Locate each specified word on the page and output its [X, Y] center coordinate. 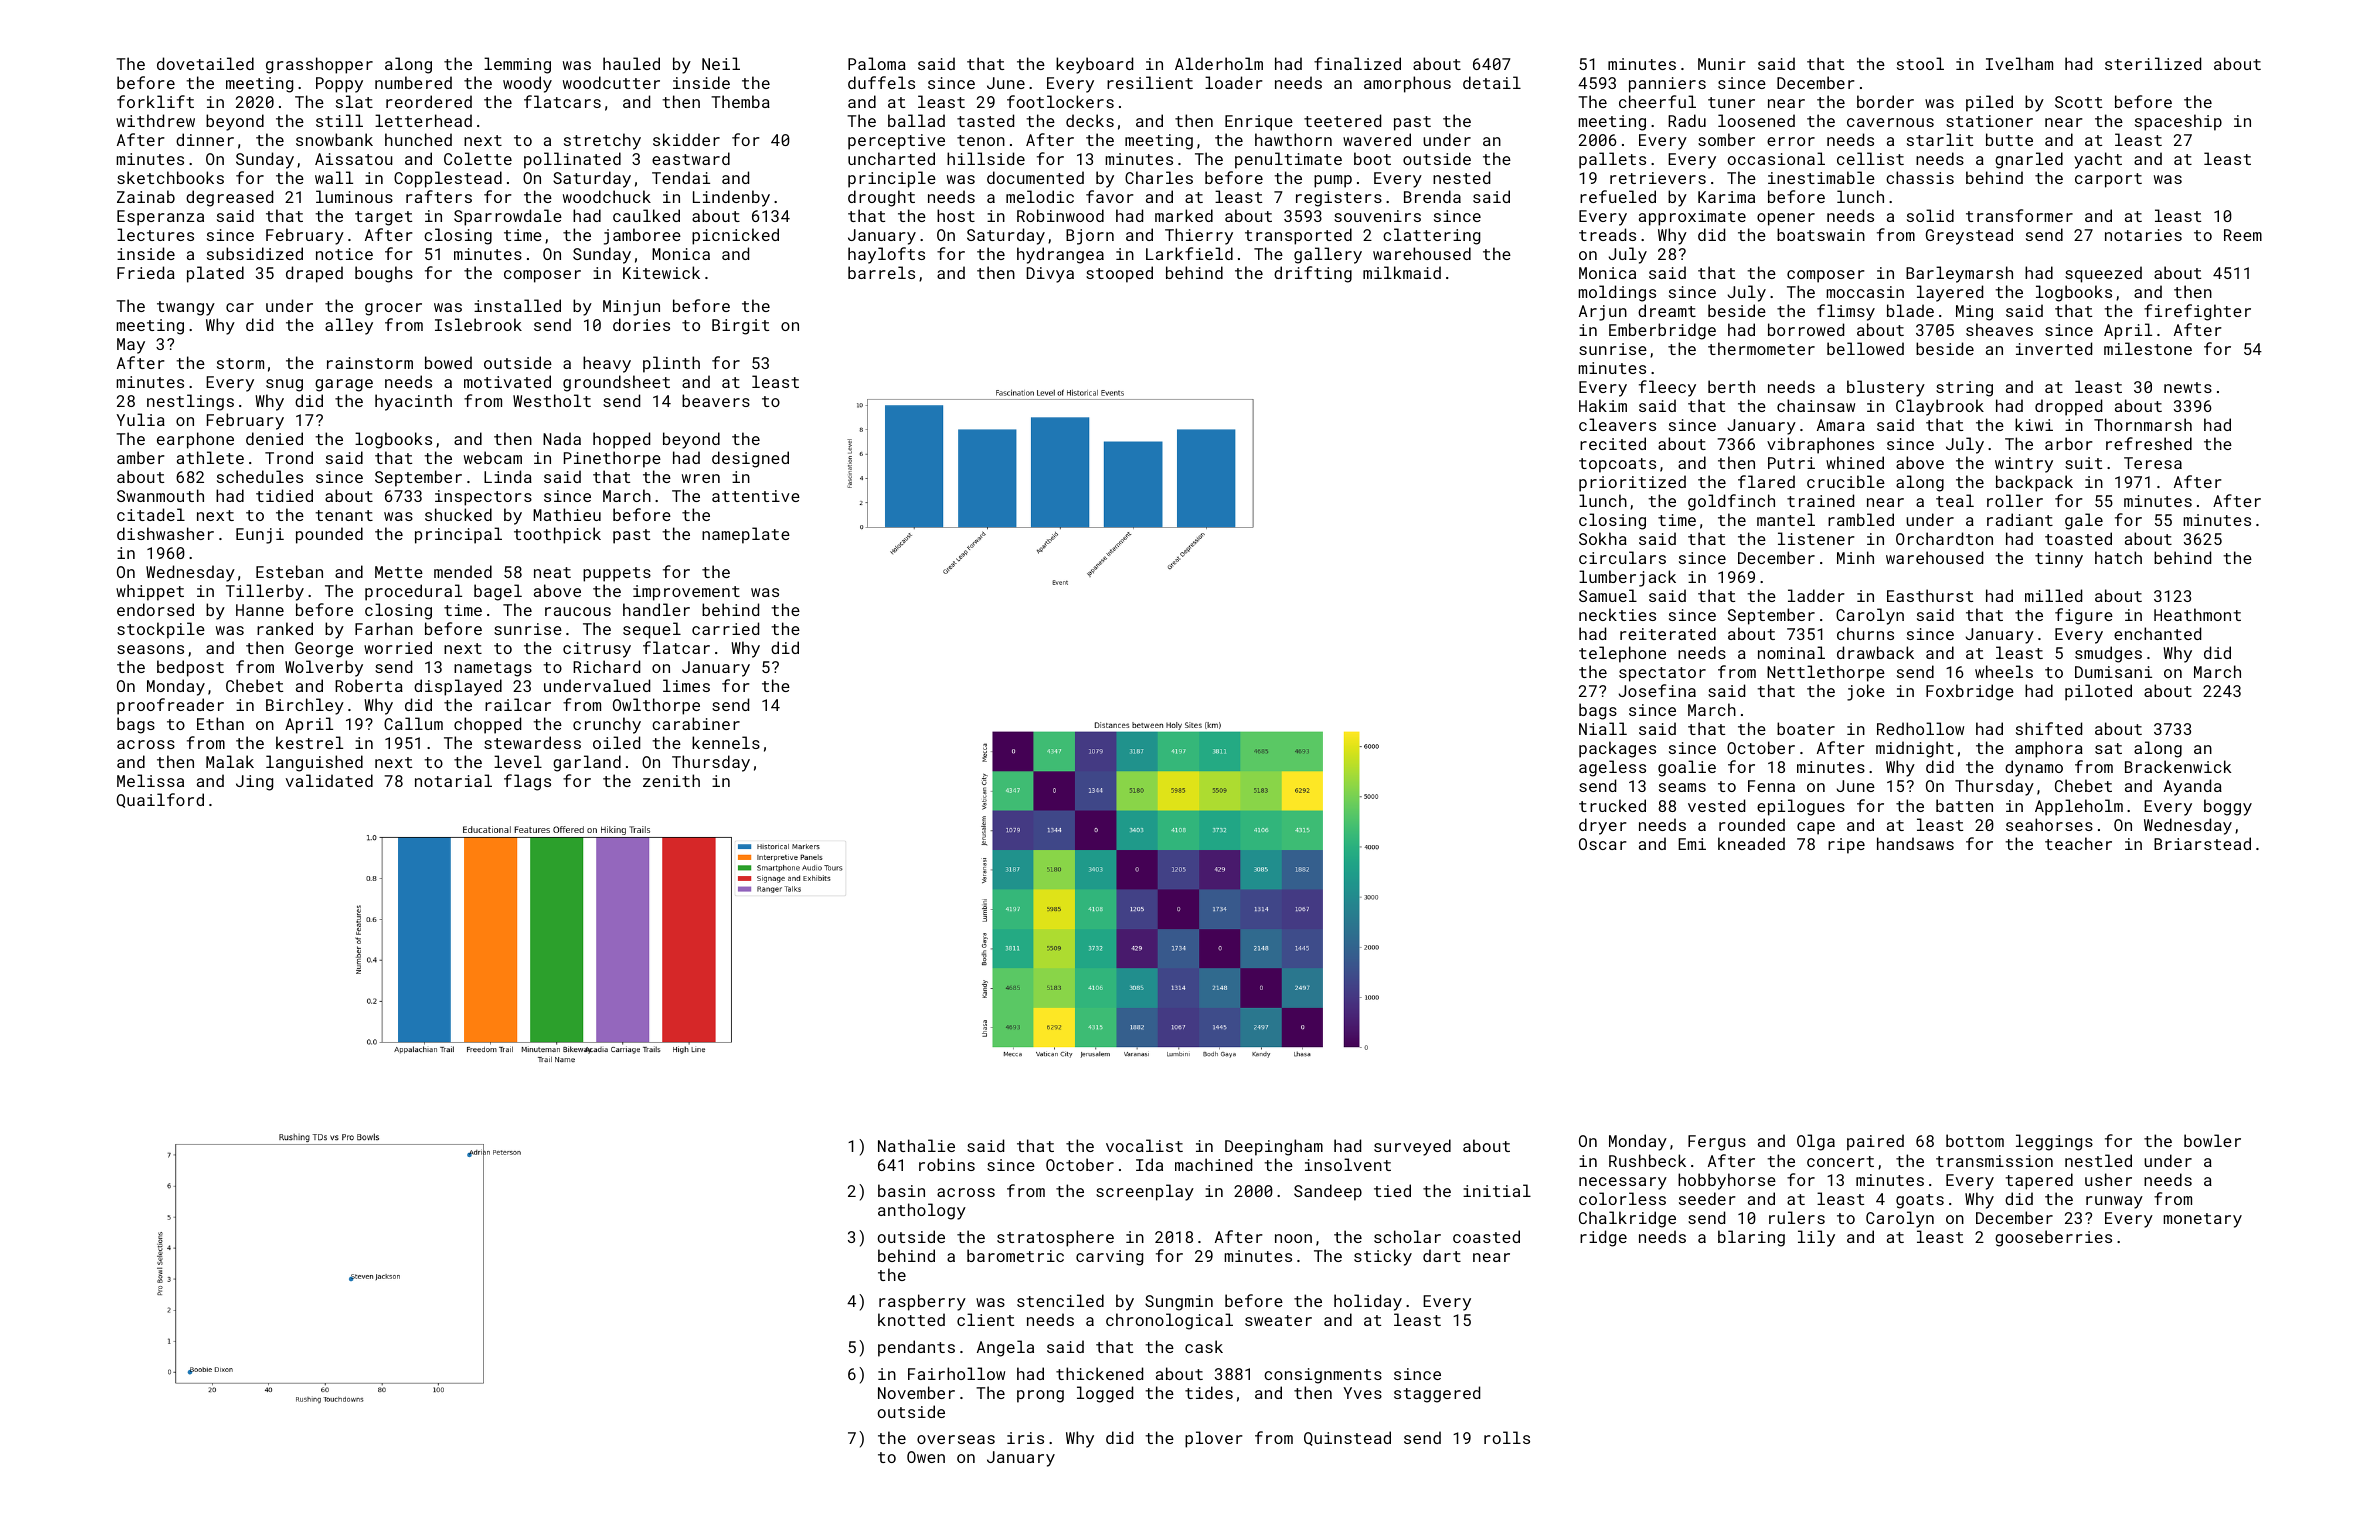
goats [1920, 1201]
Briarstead [2202, 843]
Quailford [160, 800]
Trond [289, 457]
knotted [911, 1319]
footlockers [1060, 101]
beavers [716, 400]
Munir [1722, 64]
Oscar [1603, 844]
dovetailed [205, 63]
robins [947, 1164]
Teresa [2153, 463]
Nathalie [916, 1145]
